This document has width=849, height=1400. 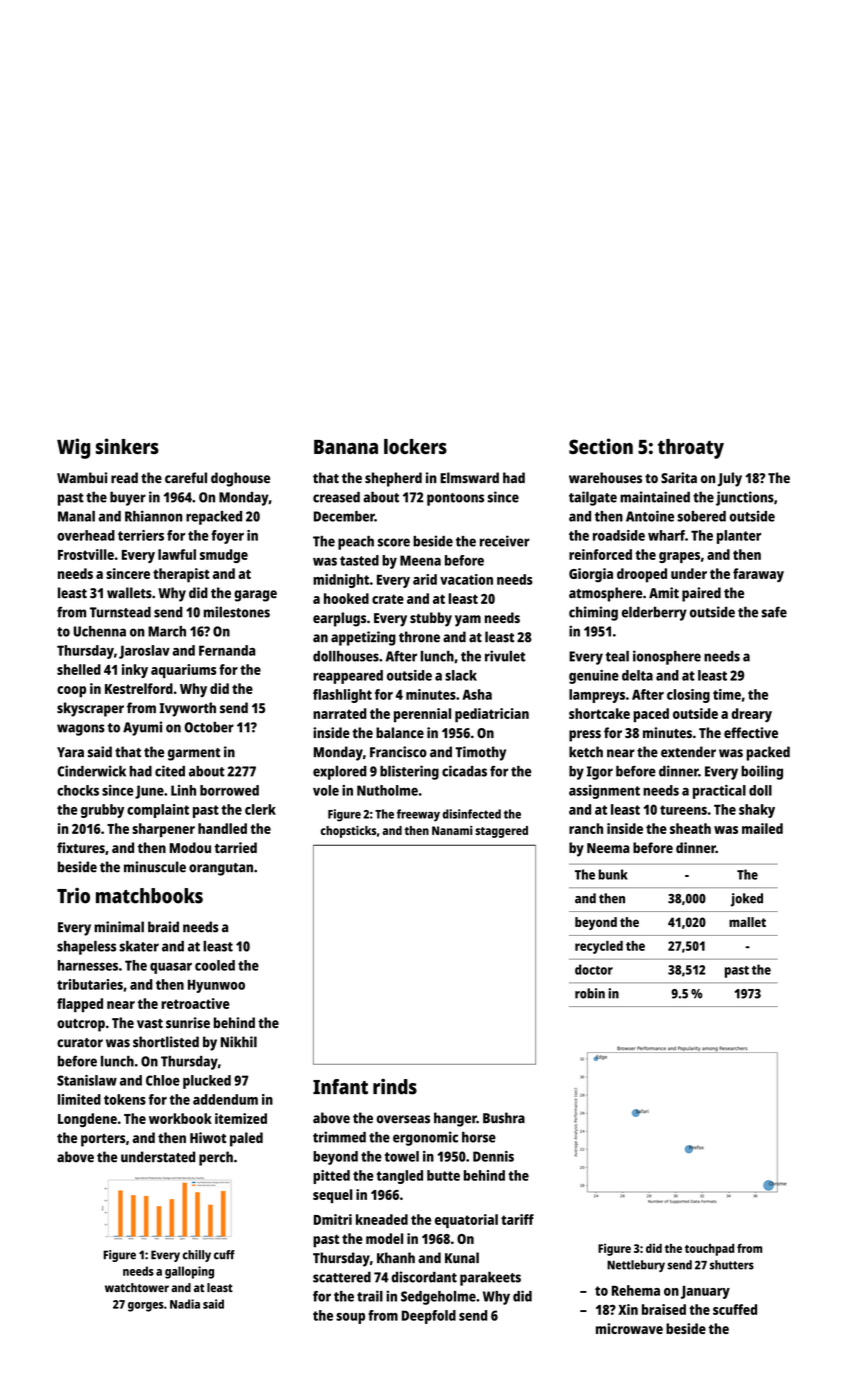 I want to click on Jaroslav, so click(x=144, y=652).
